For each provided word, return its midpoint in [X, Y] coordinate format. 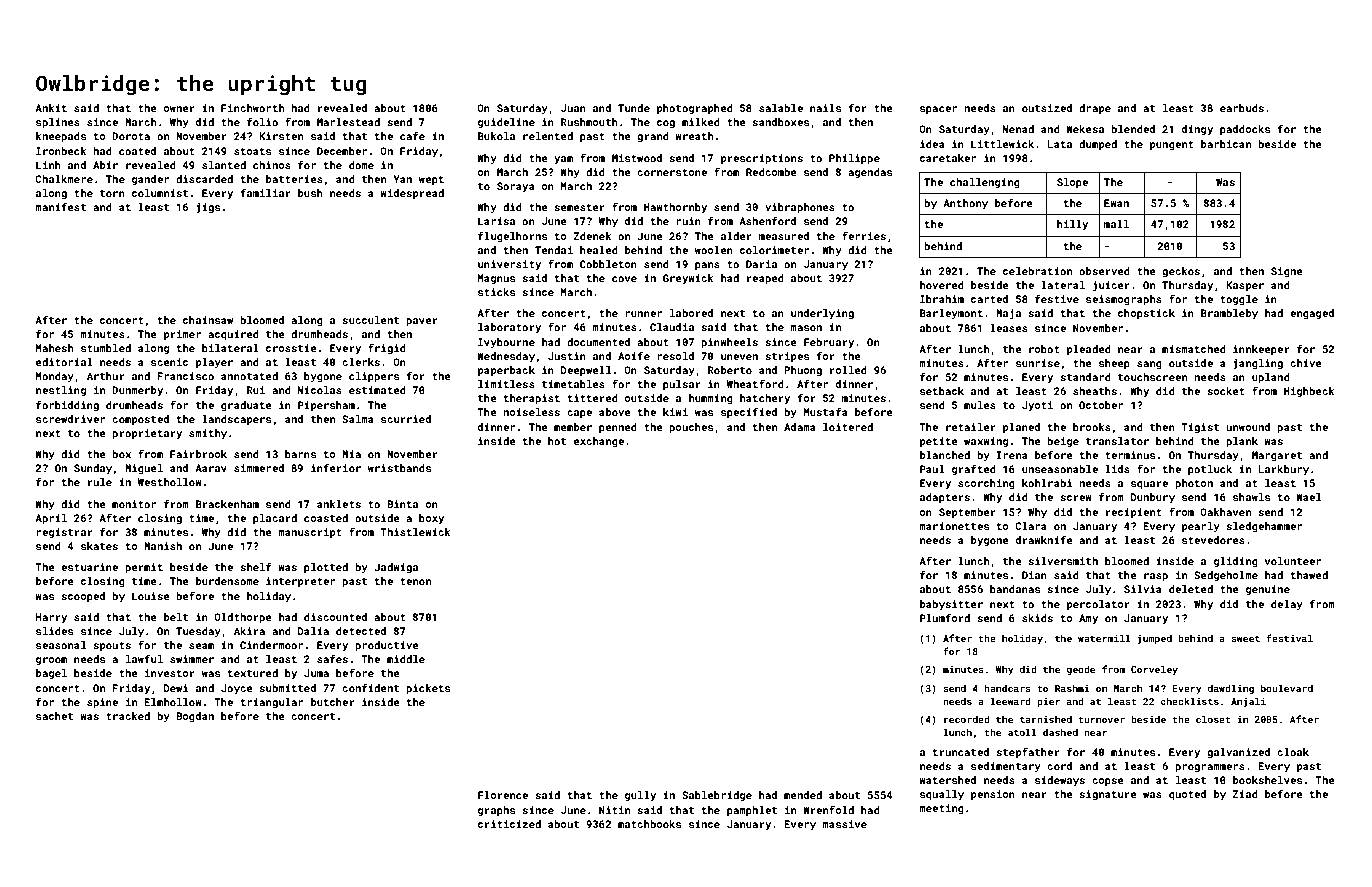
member [573, 427]
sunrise [1038, 363]
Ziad [1245, 794]
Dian [1034, 575]
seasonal [61, 645]
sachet [54, 716]
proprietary [147, 434]
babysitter [951, 605]
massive [844, 824]
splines [58, 123]
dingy [1197, 130]
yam [563, 160]
